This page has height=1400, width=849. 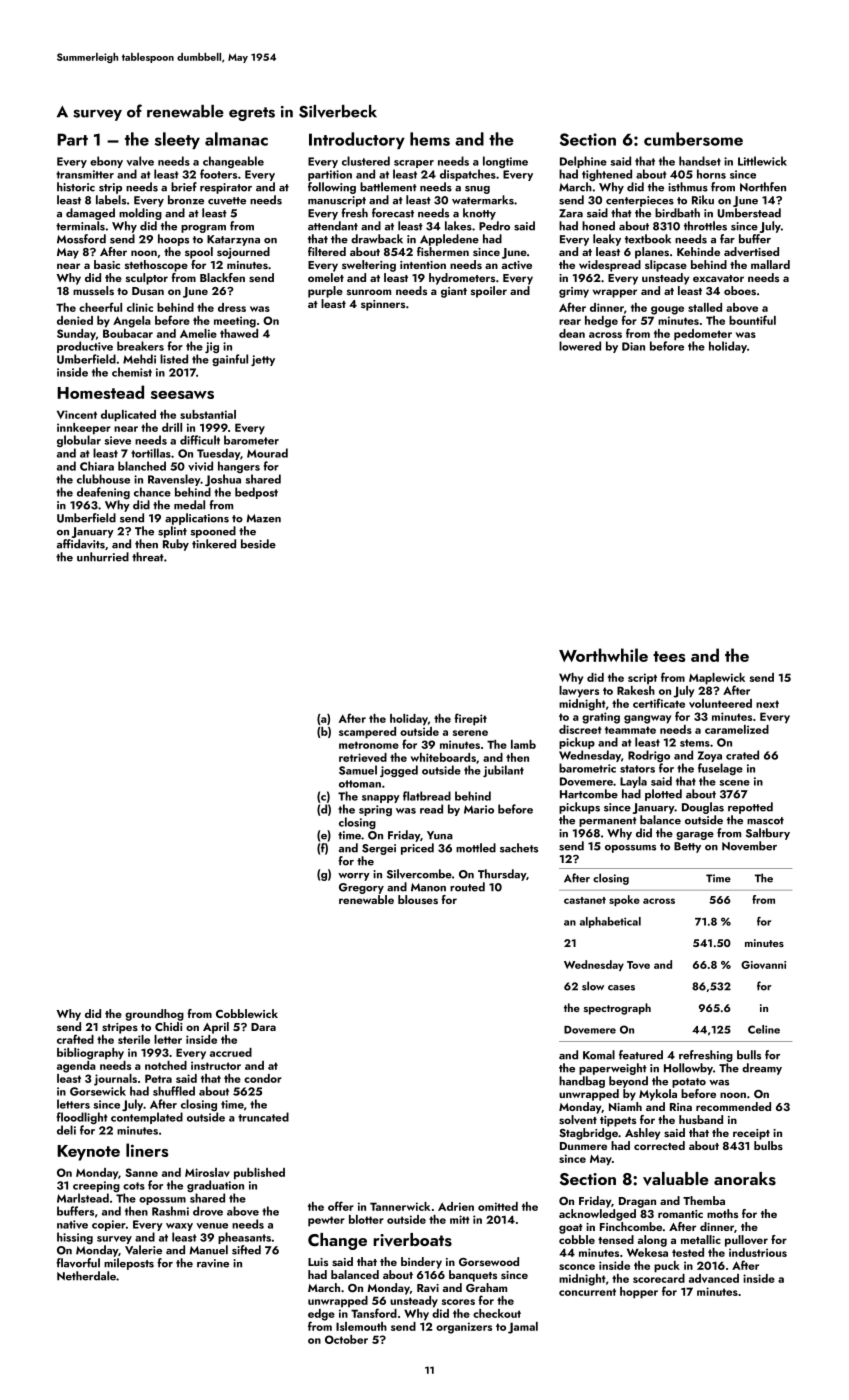 What do you see at coordinates (357, 140) in the page?
I see `Introductory` at bounding box center [357, 140].
